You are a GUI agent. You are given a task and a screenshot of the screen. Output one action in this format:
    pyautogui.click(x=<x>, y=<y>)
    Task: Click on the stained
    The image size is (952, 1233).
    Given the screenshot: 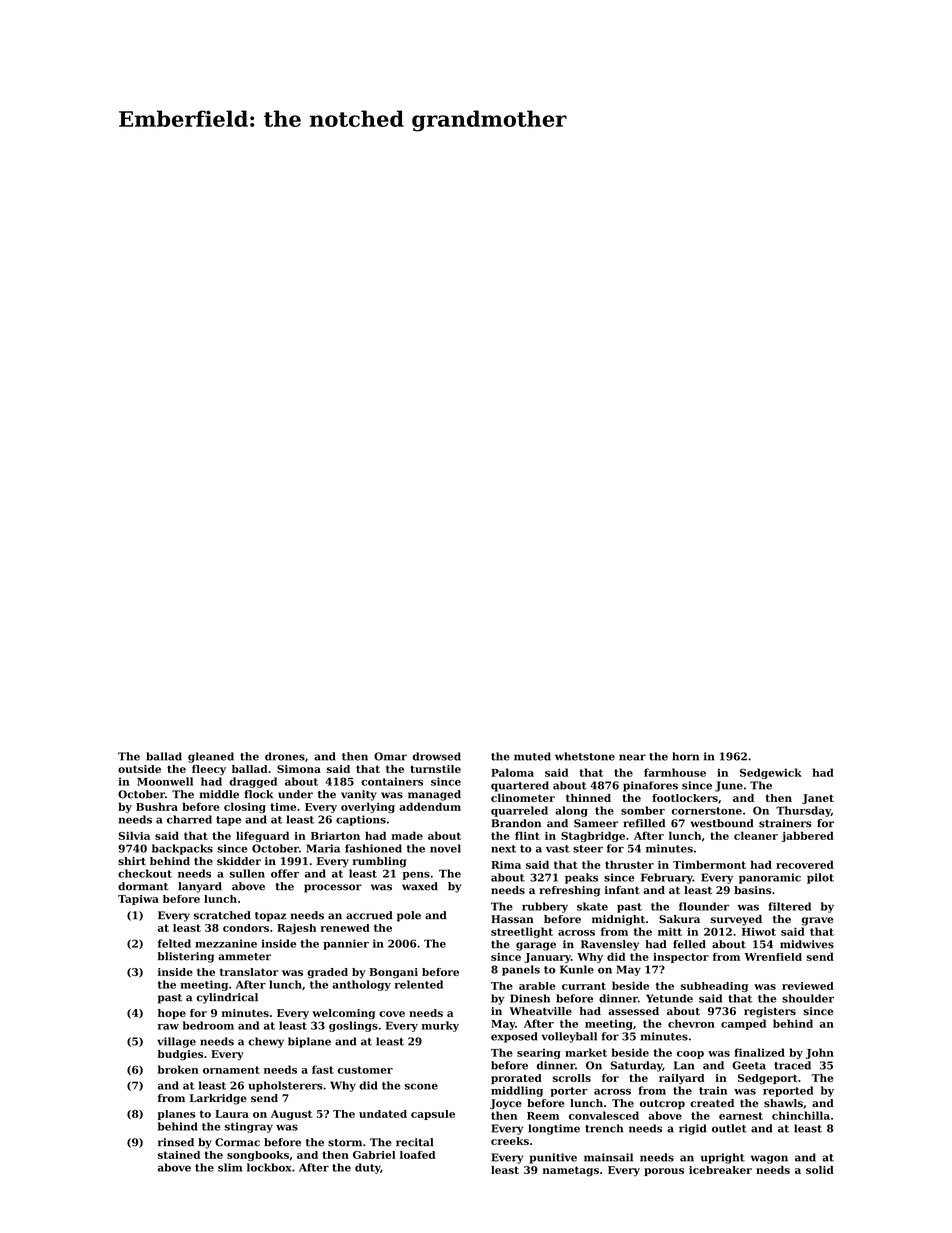 What is the action you would take?
    pyautogui.click(x=179, y=1155)
